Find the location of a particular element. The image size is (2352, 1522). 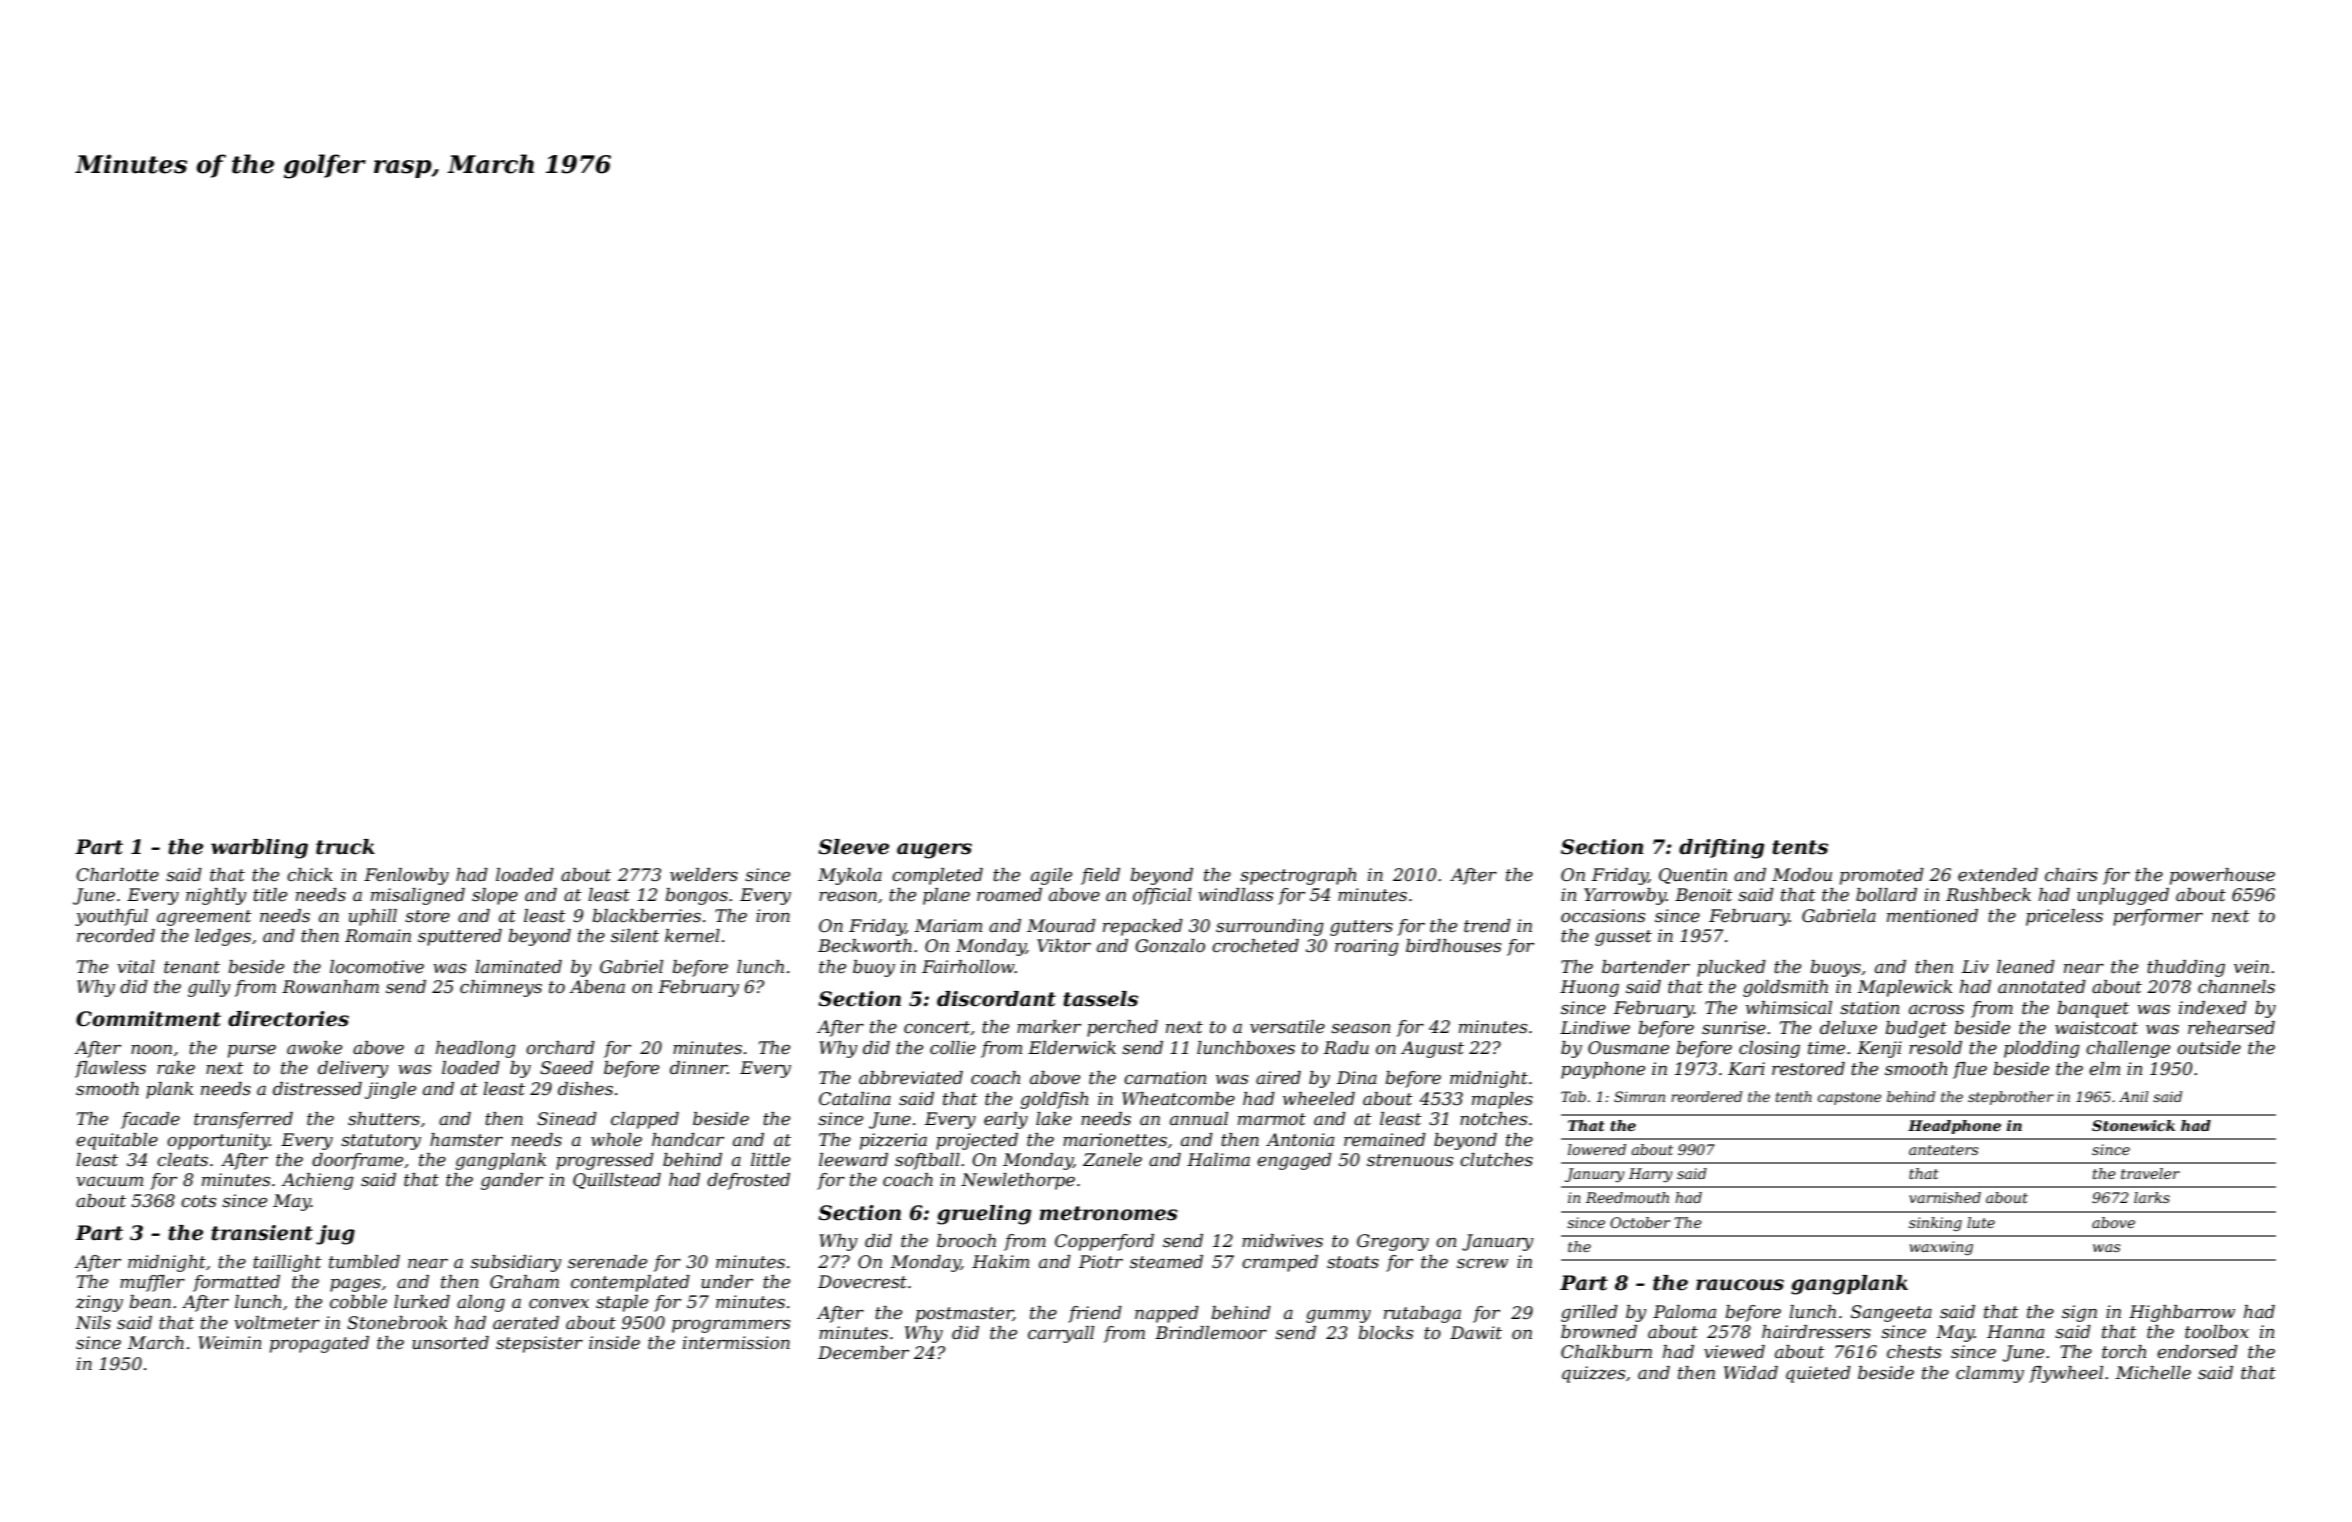

traveler is located at coordinates (2150, 1173).
